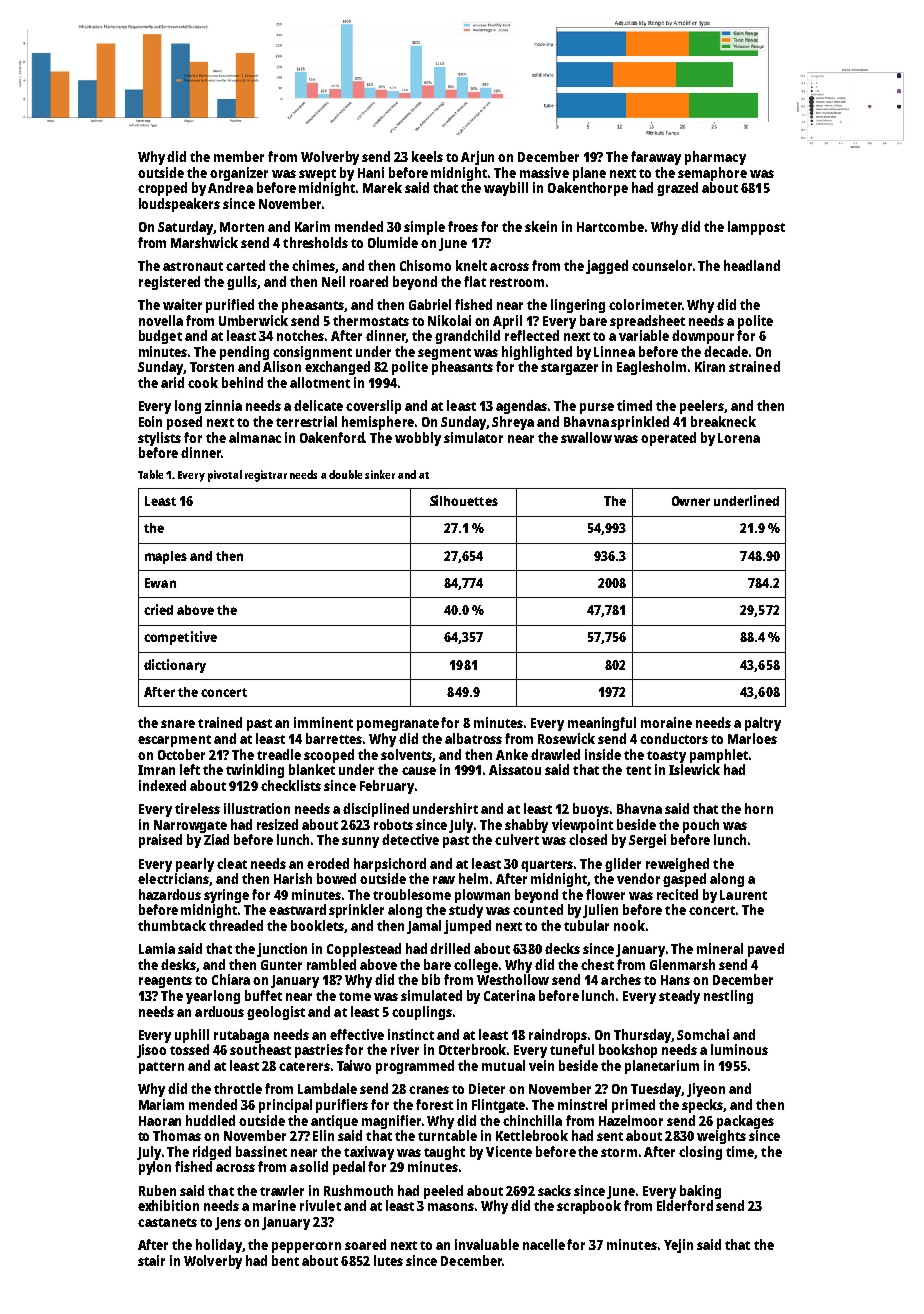 The image size is (924, 1314). What do you see at coordinates (160, 583) in the screenshot?
I see `Ewan` at bounding box center [160, 583].
